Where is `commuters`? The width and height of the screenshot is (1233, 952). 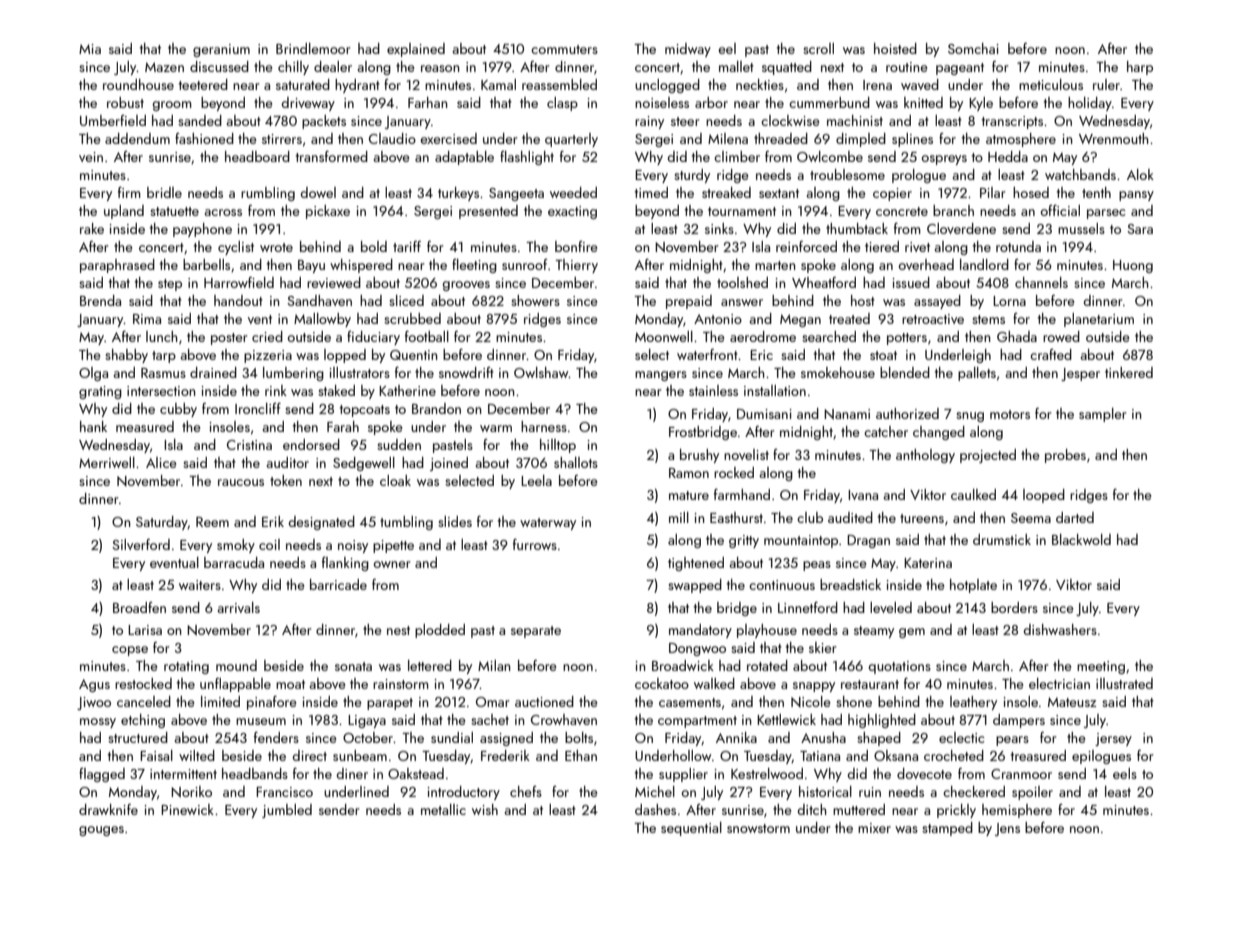 commuters is located at coordinates (564, 49).
